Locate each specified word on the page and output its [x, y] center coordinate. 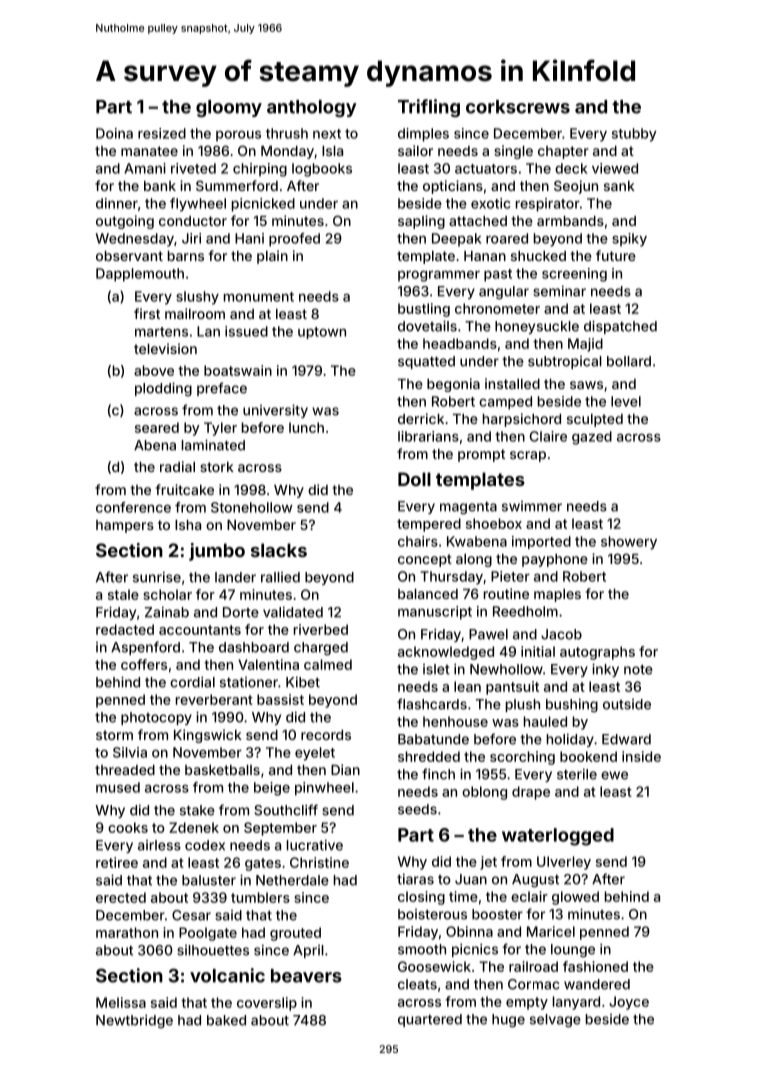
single [513, 152]
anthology [312, 108]
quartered [430, 1020]
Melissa [121, 1002]
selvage [555, 1021]
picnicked [263, 205]
